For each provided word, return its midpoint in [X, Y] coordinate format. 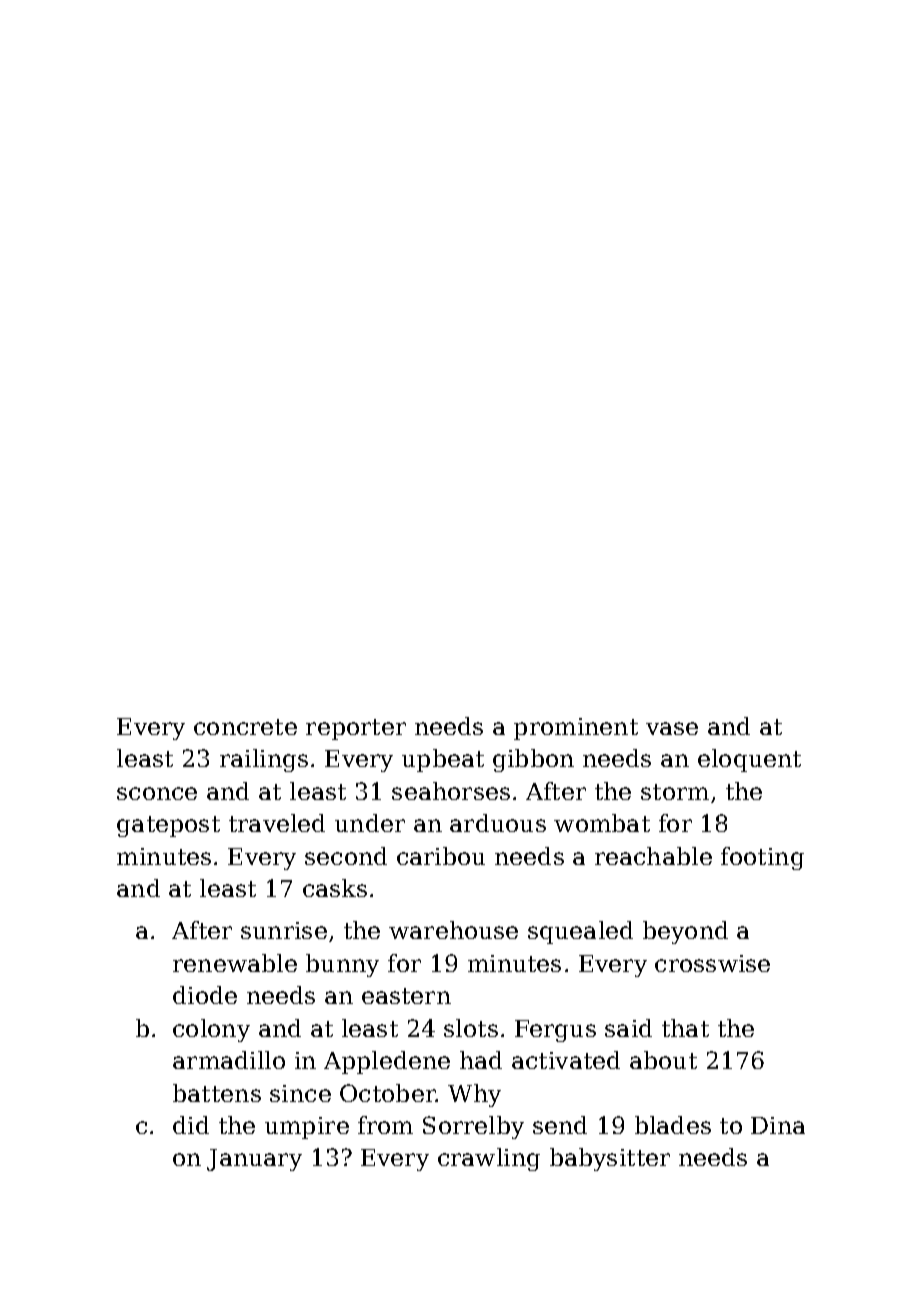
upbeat [443, 760]
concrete [245, 727]
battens [217, 1093]
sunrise [284, 930]
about [663, 1060]
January [254, 1160]
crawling [489, 1159]
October [388, 1093]
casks [335, 888]
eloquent [749, 760]
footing [762, 858]
